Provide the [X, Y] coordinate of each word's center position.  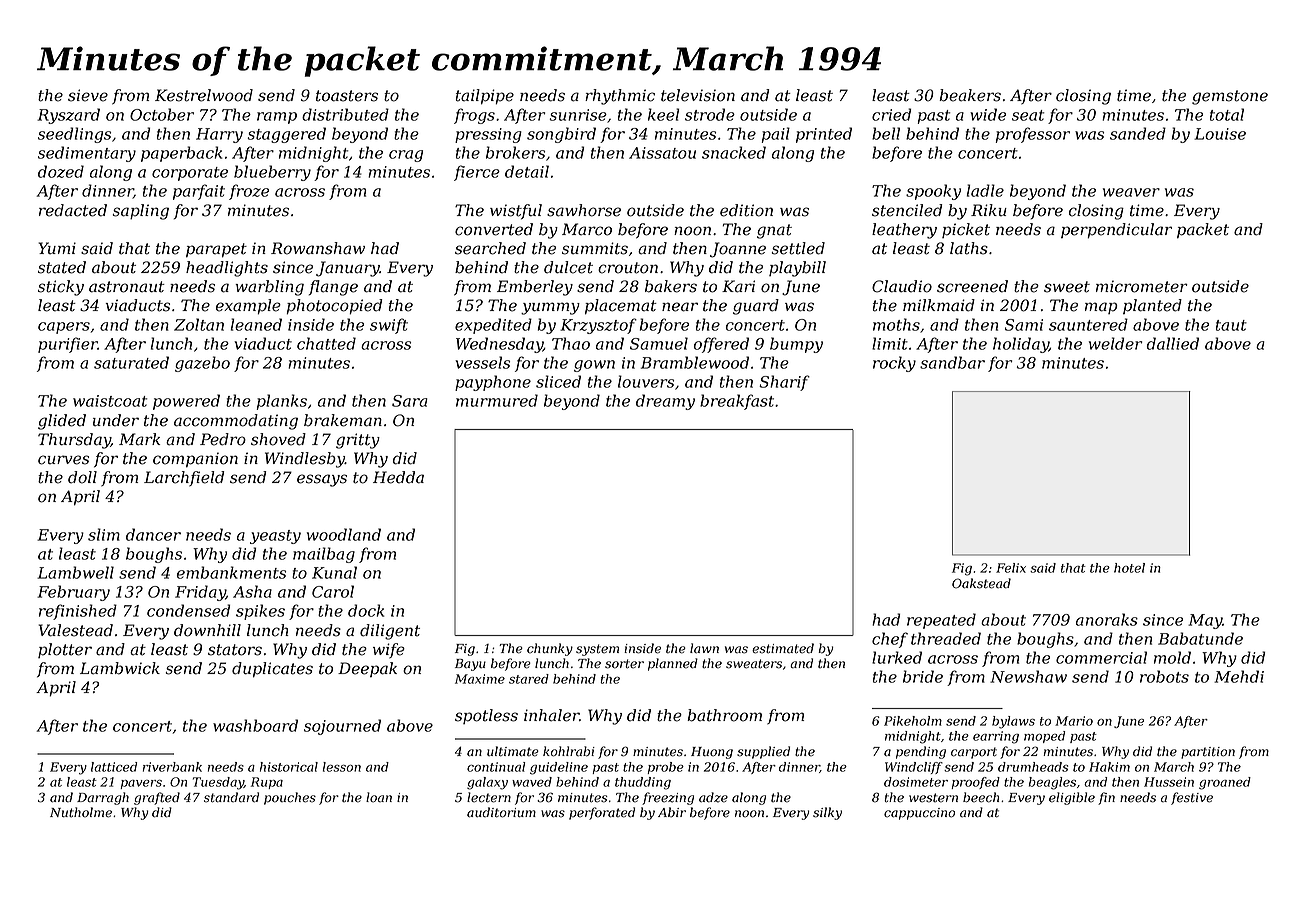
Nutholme [81, 812]
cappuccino [919, 814]
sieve [88, 95]
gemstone [1230, 97]
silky [827, 813]
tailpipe [485, 97]
